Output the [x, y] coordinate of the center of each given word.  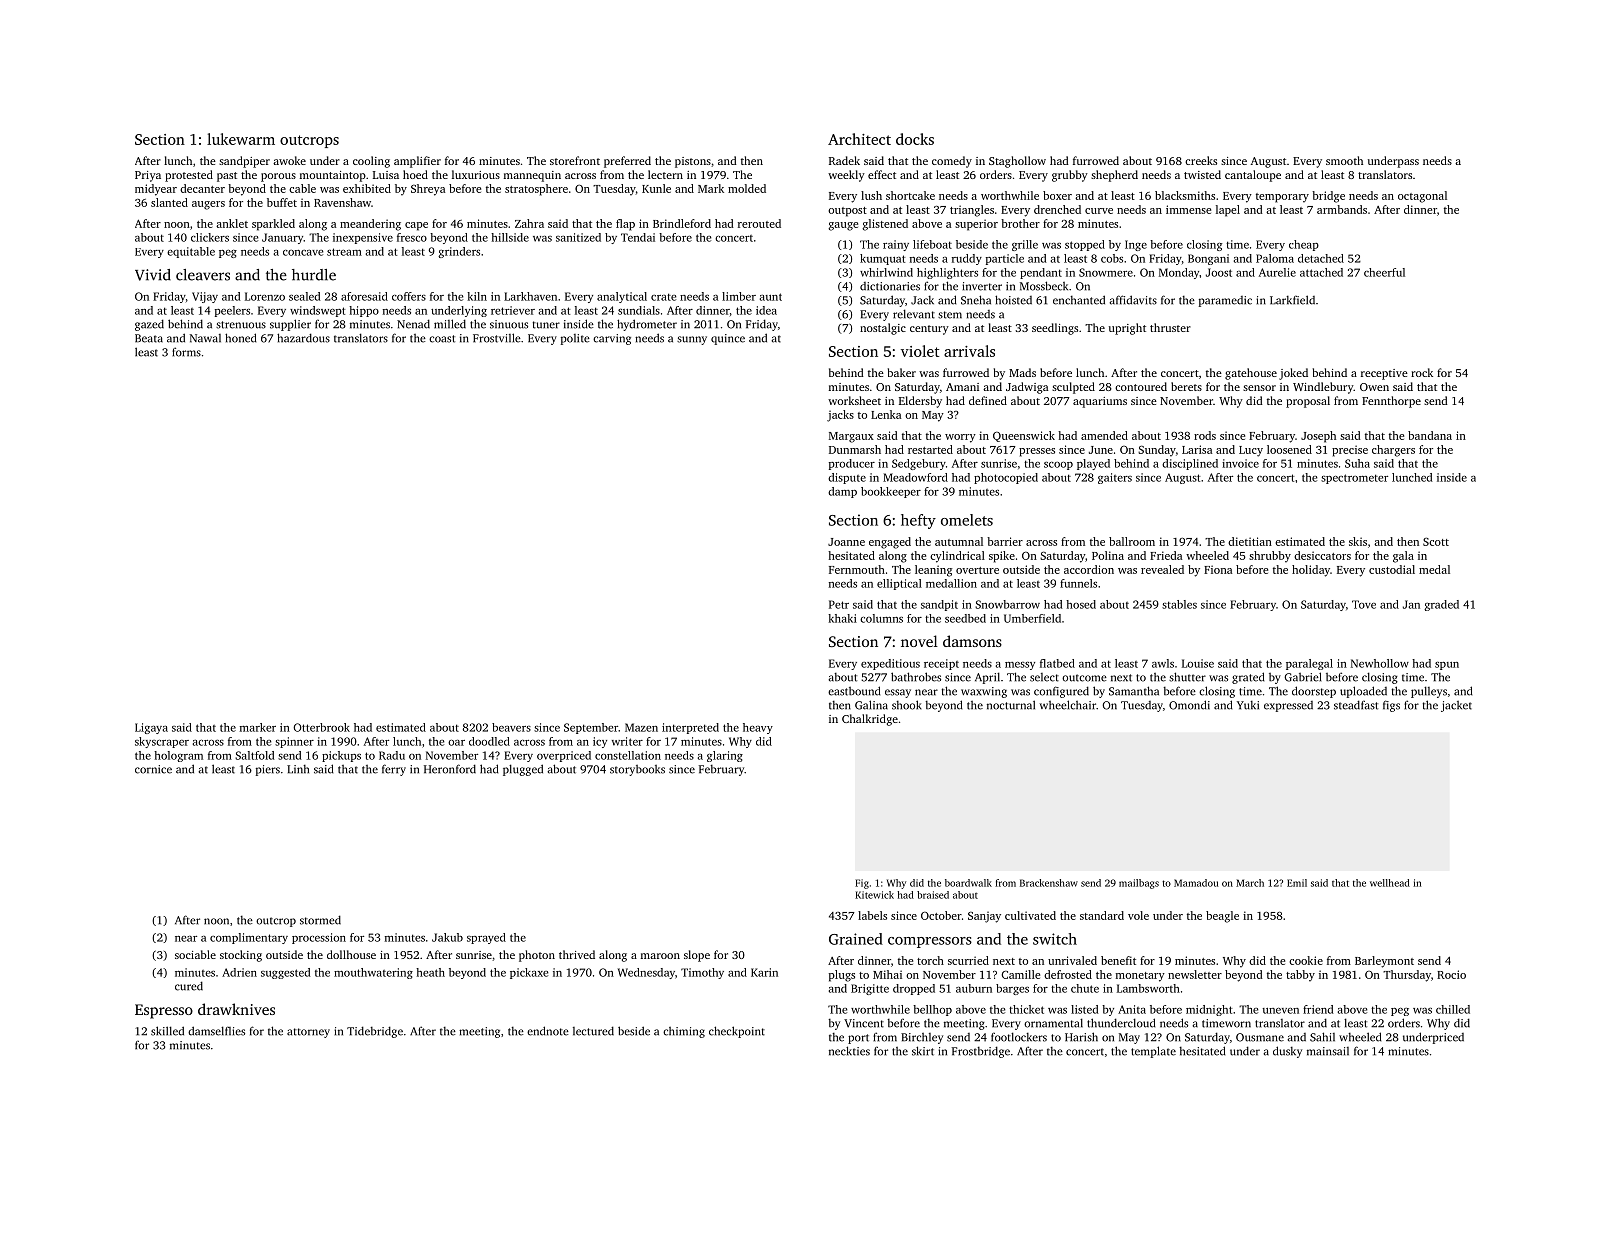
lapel [1228, 211]
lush [871, 195]
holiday [1311, 571]
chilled [1453, 1009]
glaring [725, 756]
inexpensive [363, 238]
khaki [842, 618]
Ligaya [151, 728]
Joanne [846, 542]
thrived [577, 954]
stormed [320, 920]
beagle [1222, 917]
